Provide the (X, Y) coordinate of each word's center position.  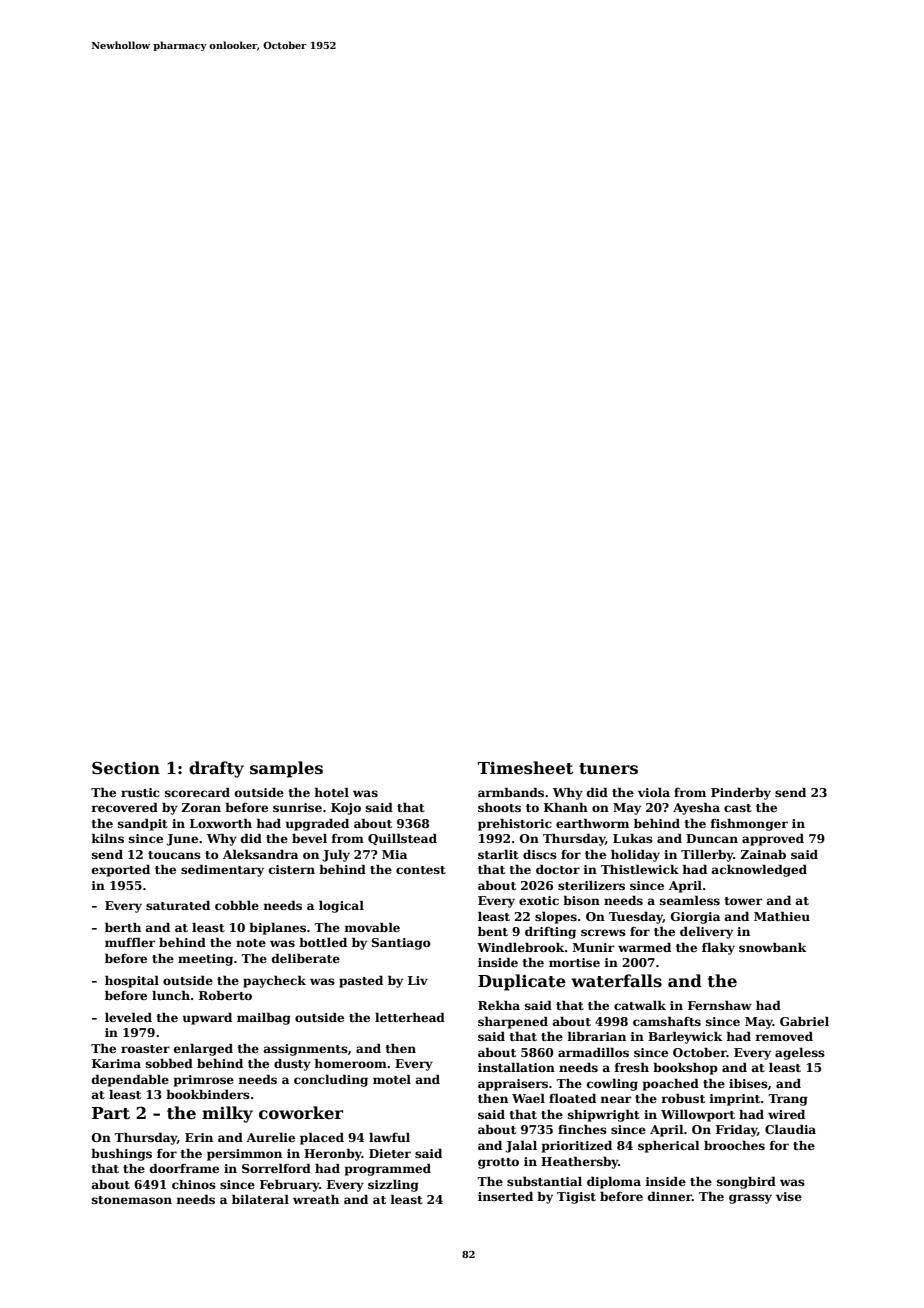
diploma (614, 1182)
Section (126, 768)
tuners (608, 769)
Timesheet (525, 768)
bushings (121, 1154)
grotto (498, 1163)
